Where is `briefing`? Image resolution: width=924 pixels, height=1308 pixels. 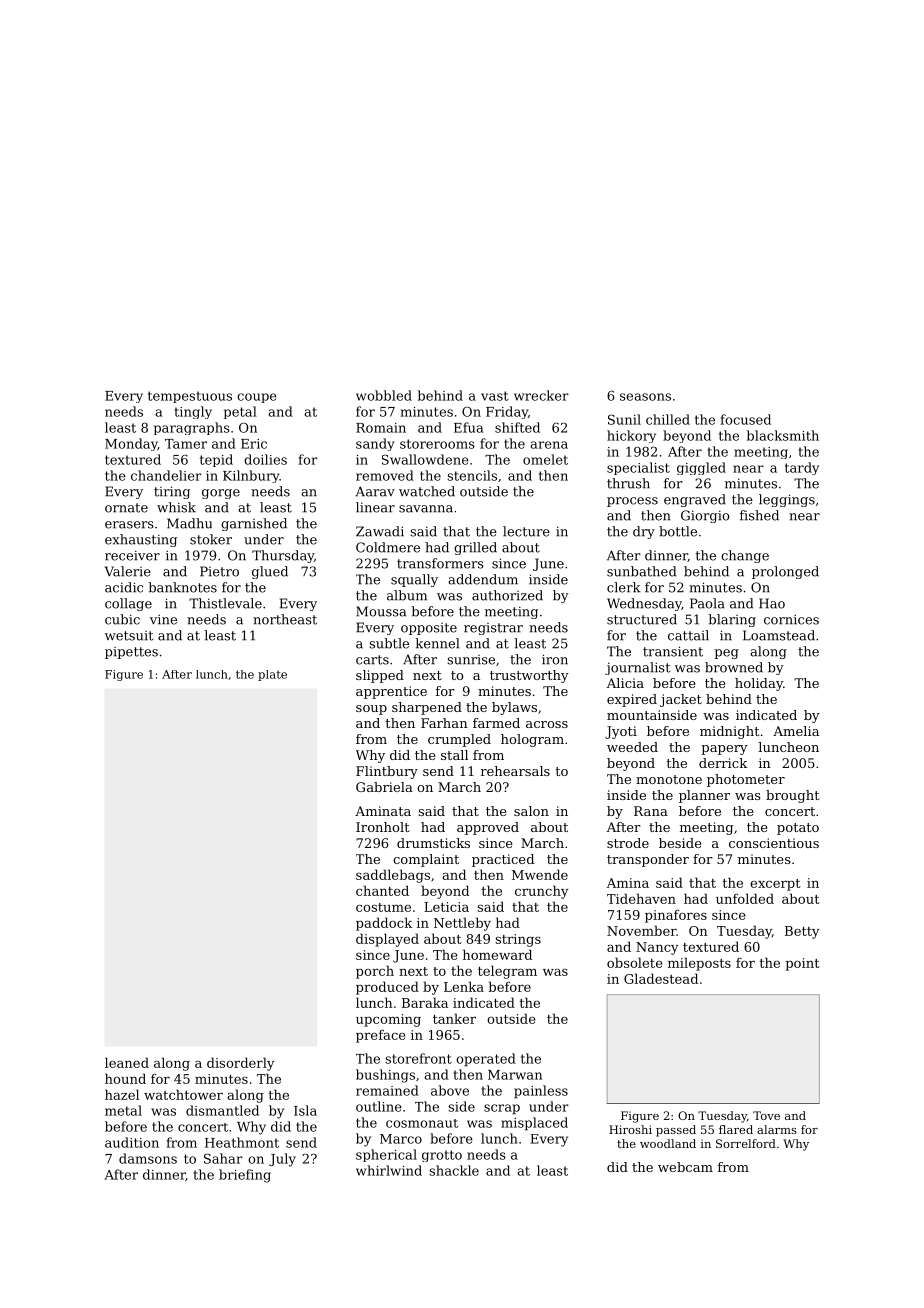
briefing is located at coordinates (245, 1176).
